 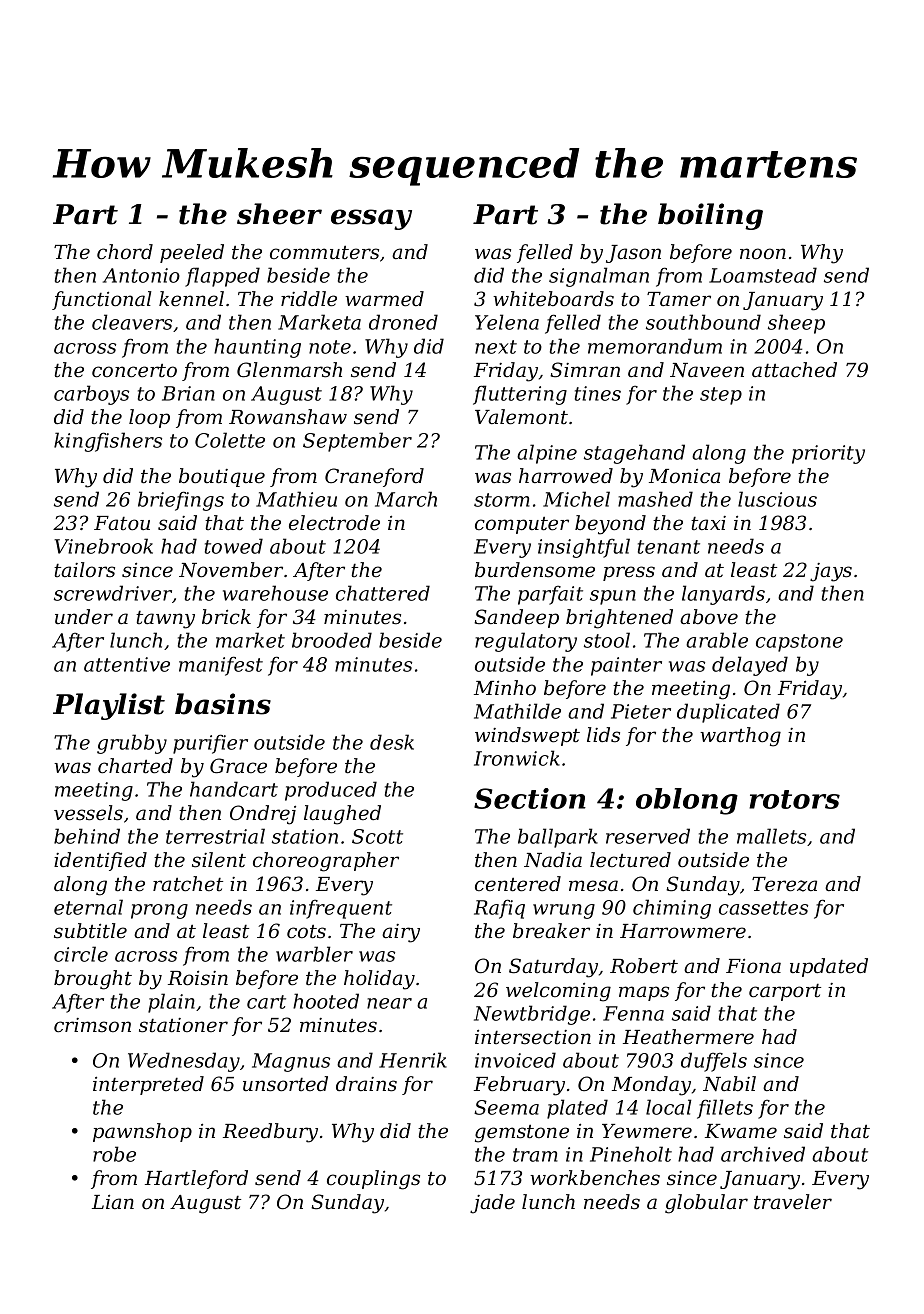 I want to click on carport, so click(x=785, y=992).
